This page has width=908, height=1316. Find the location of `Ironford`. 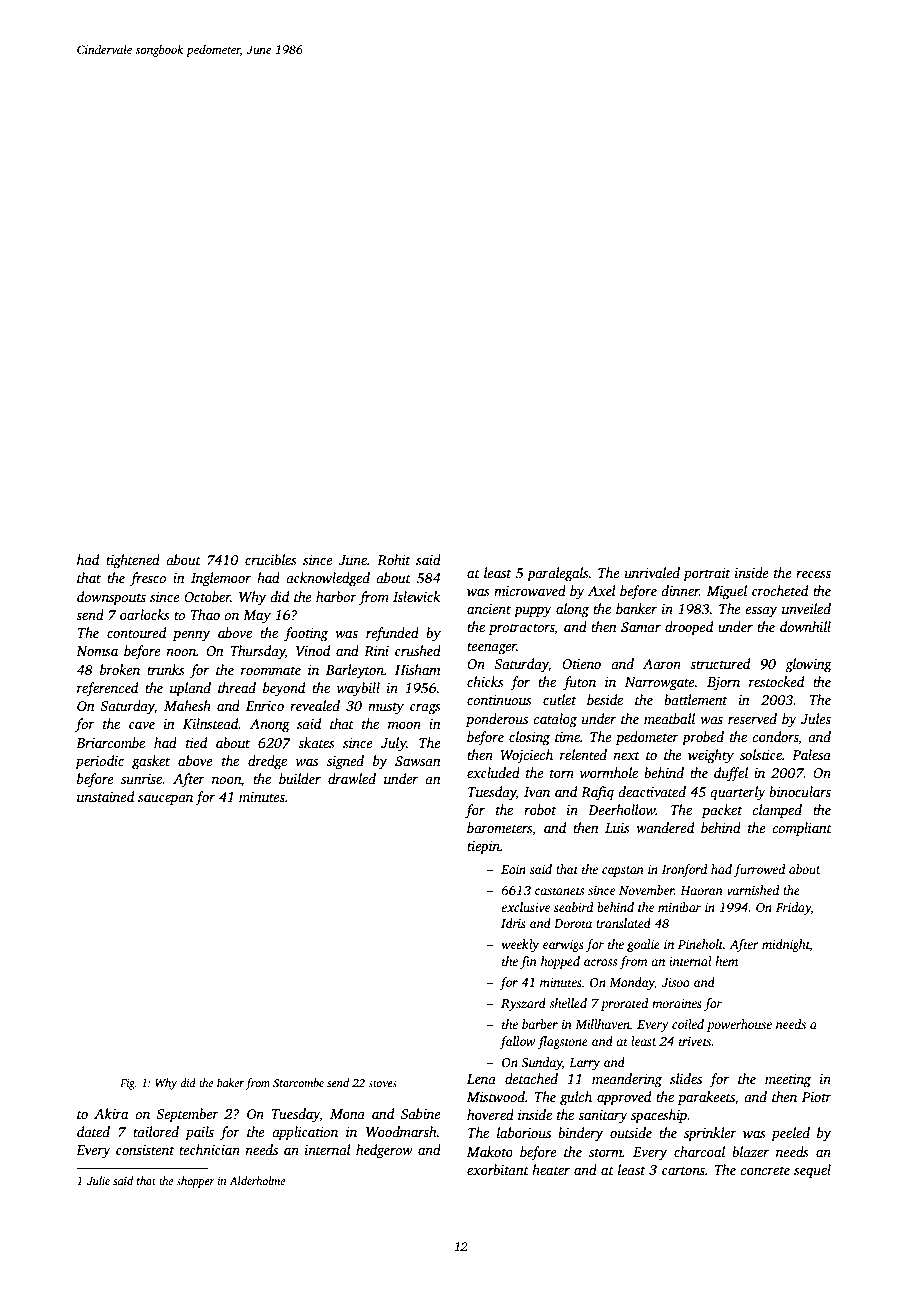

Ironford is located at coordinates (685, 870).
